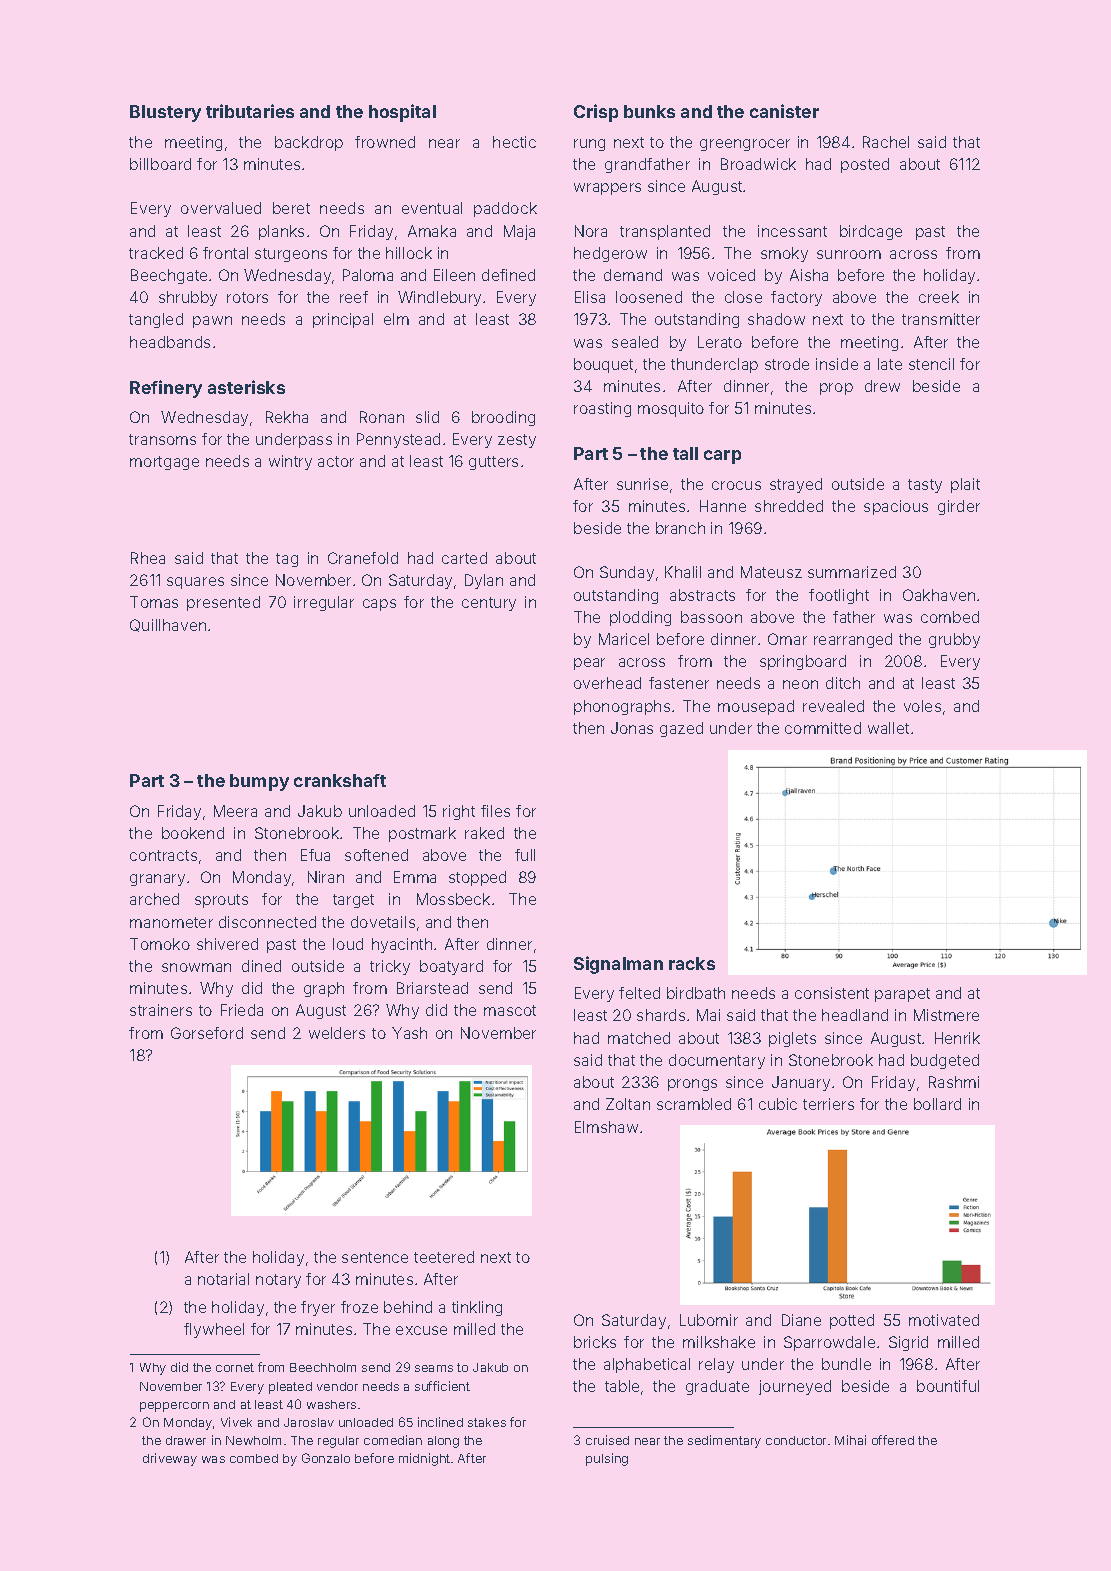 The width and height of the screenshot is (1111, 1571). I want to click on drawer, so click(186, 1440).
